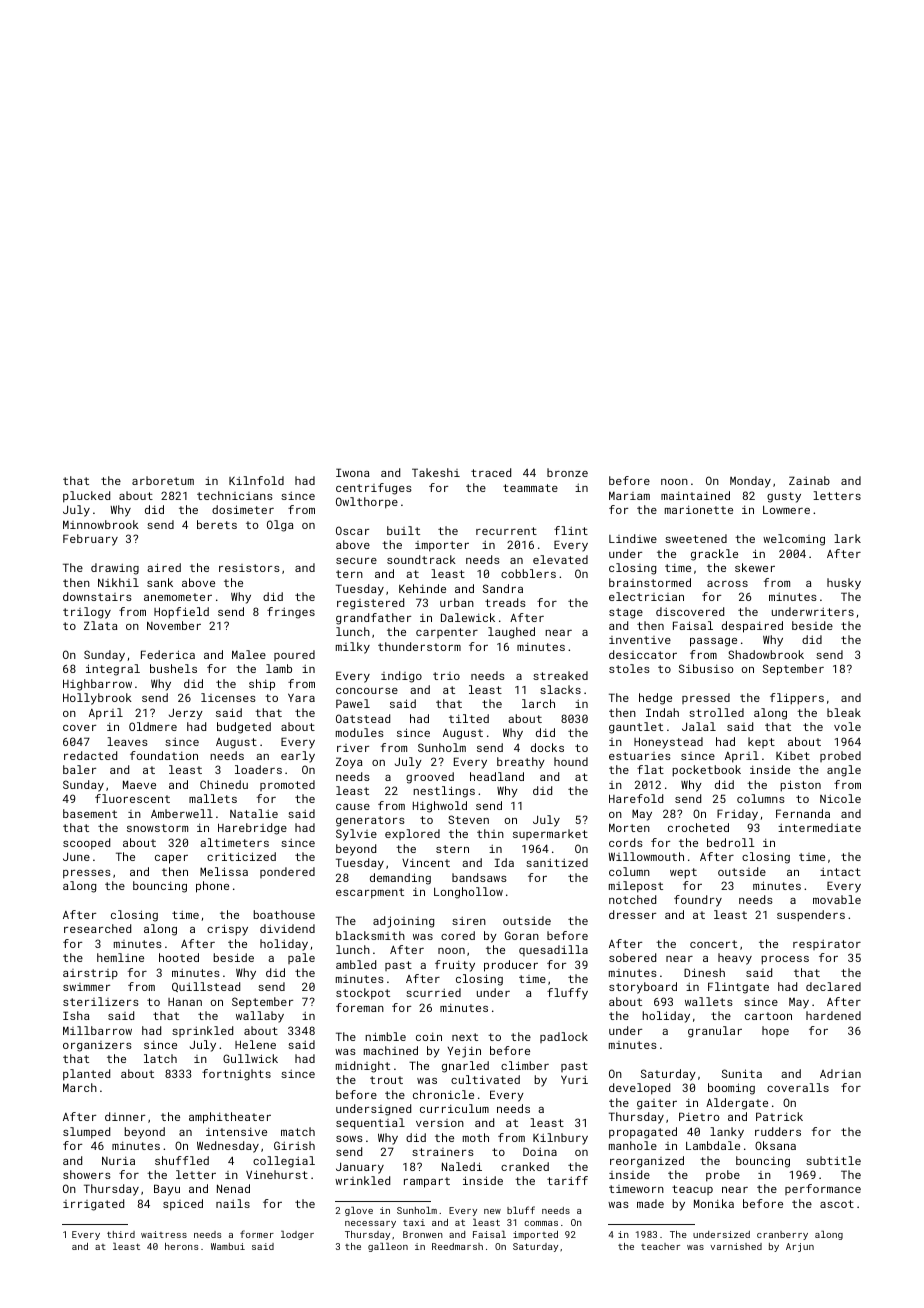 The height and width of the image is (1308, 924). Describe the element at coordinates (727, 1133) in the image. I see `lanky` at that location.
